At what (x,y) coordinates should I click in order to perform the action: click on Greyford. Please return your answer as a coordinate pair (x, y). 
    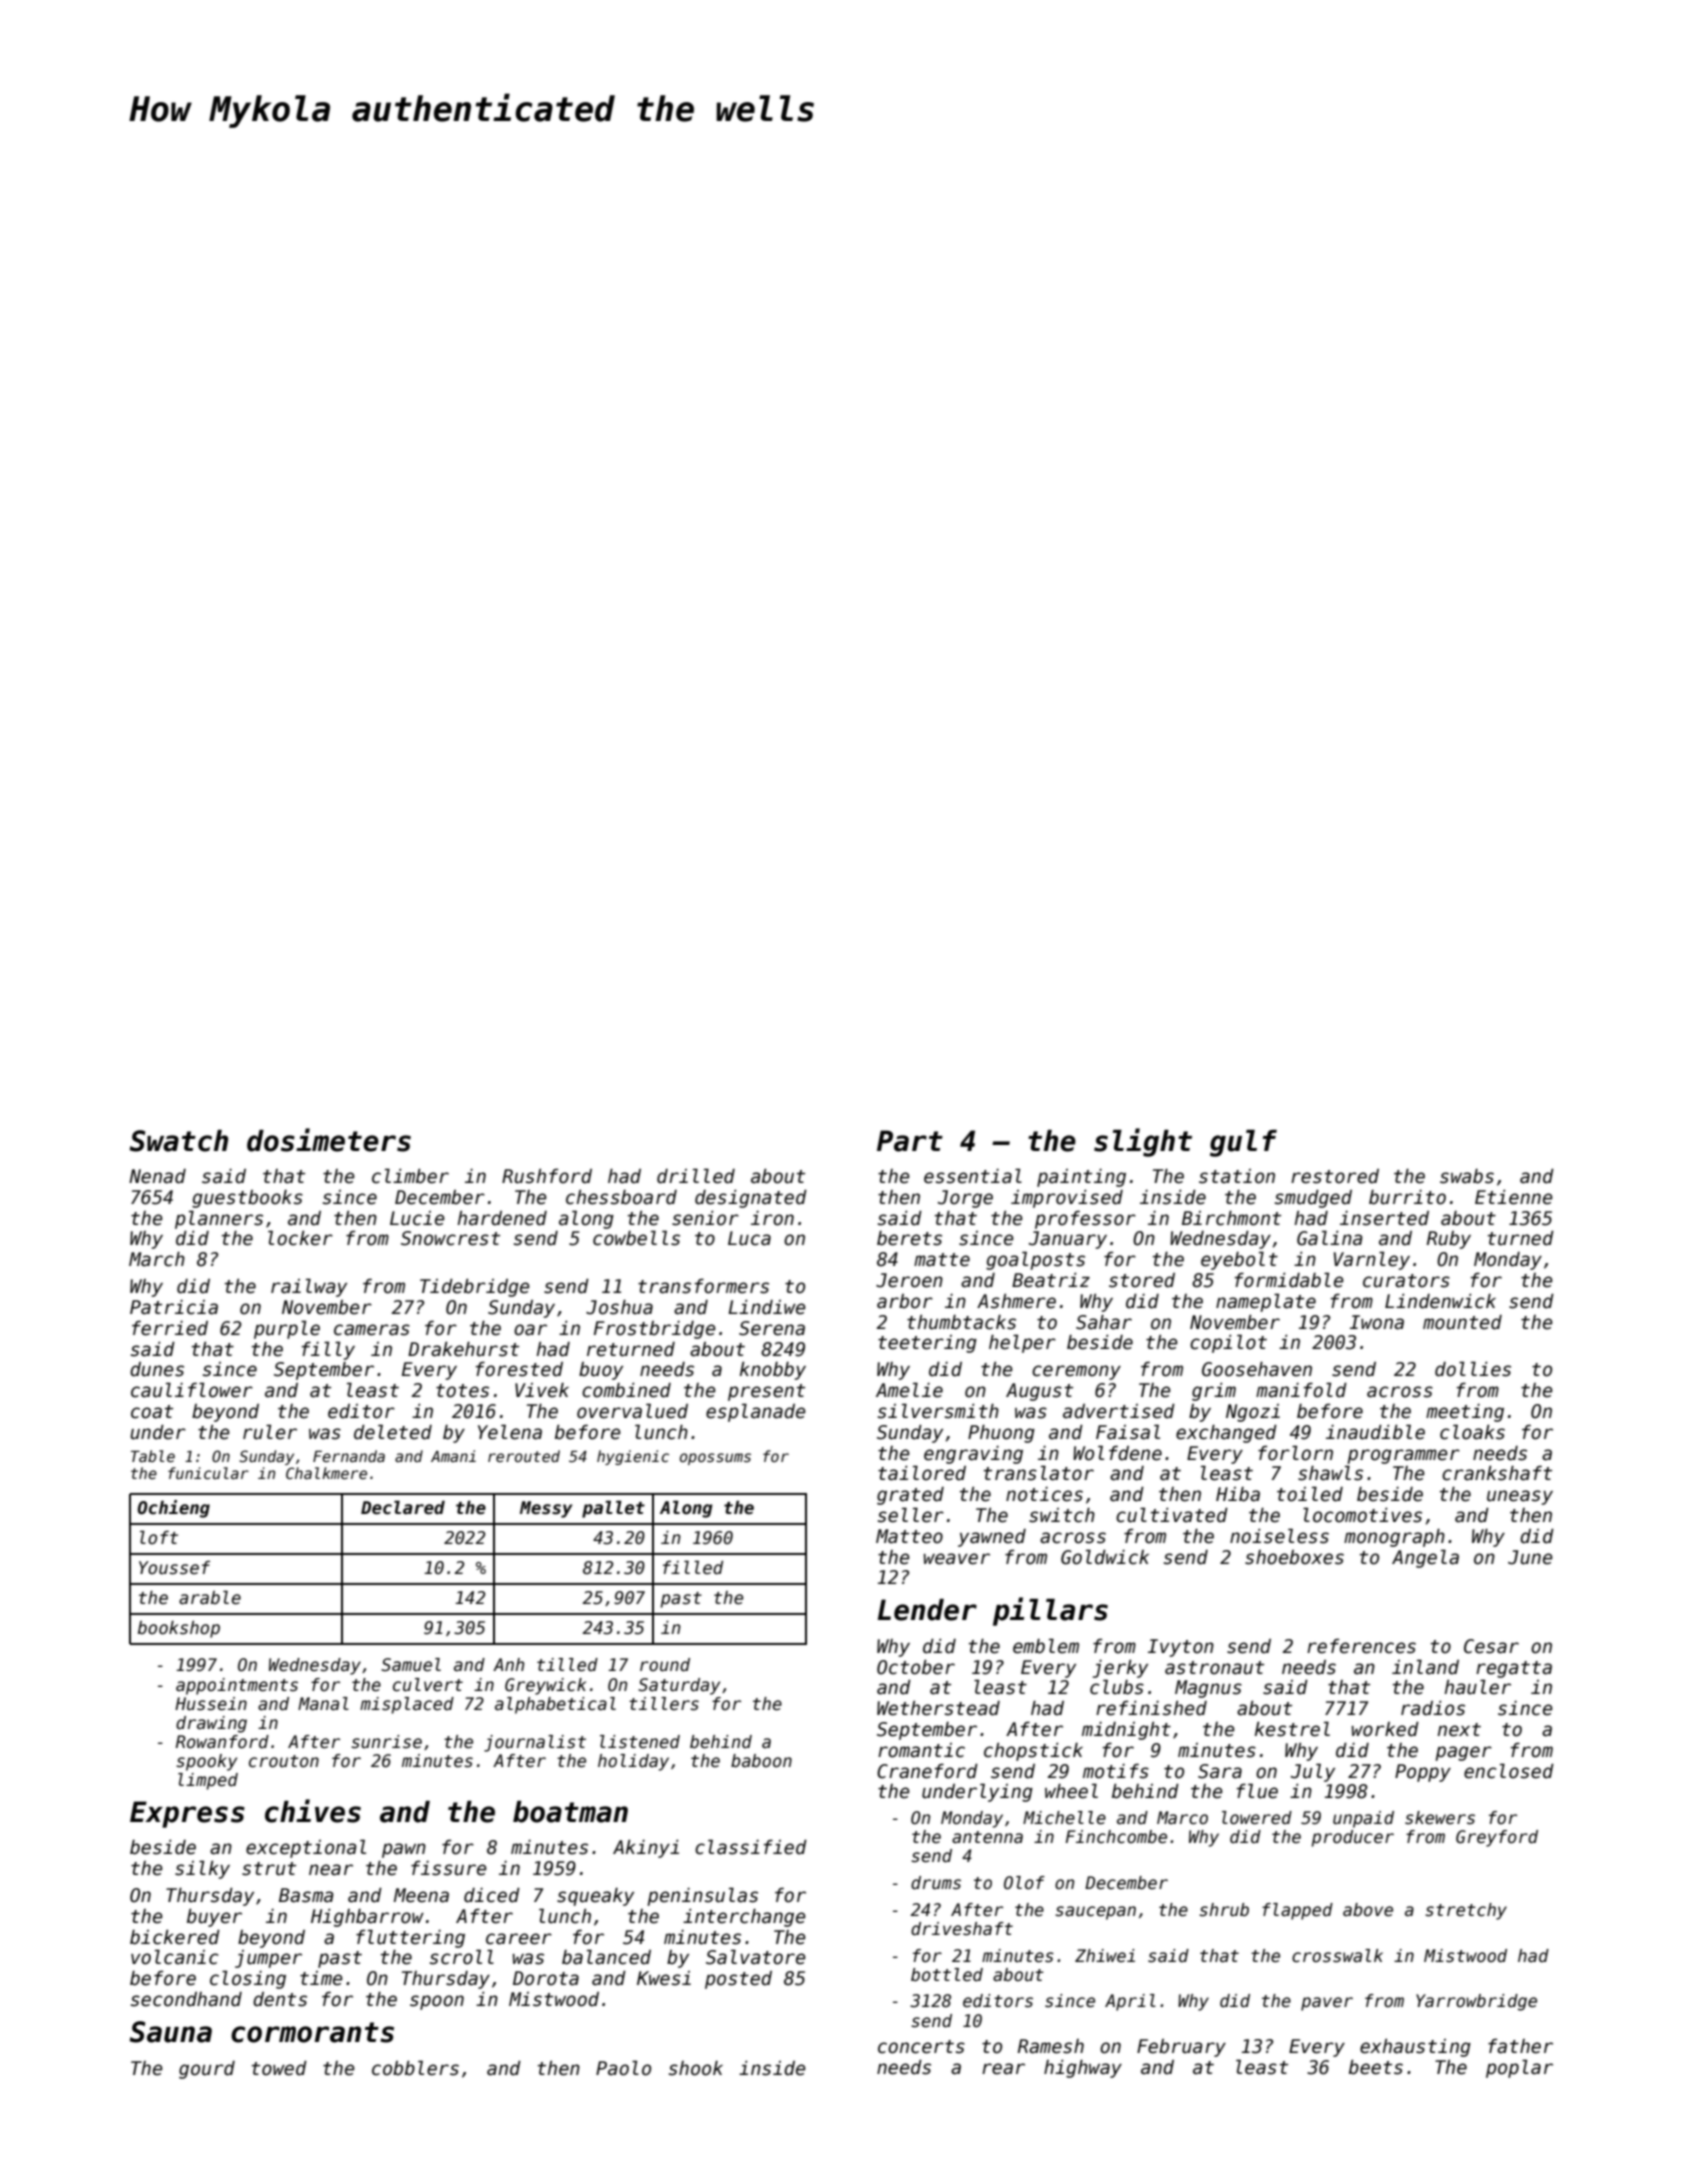
    Looking at the image, I should click on (1497, 1838).
